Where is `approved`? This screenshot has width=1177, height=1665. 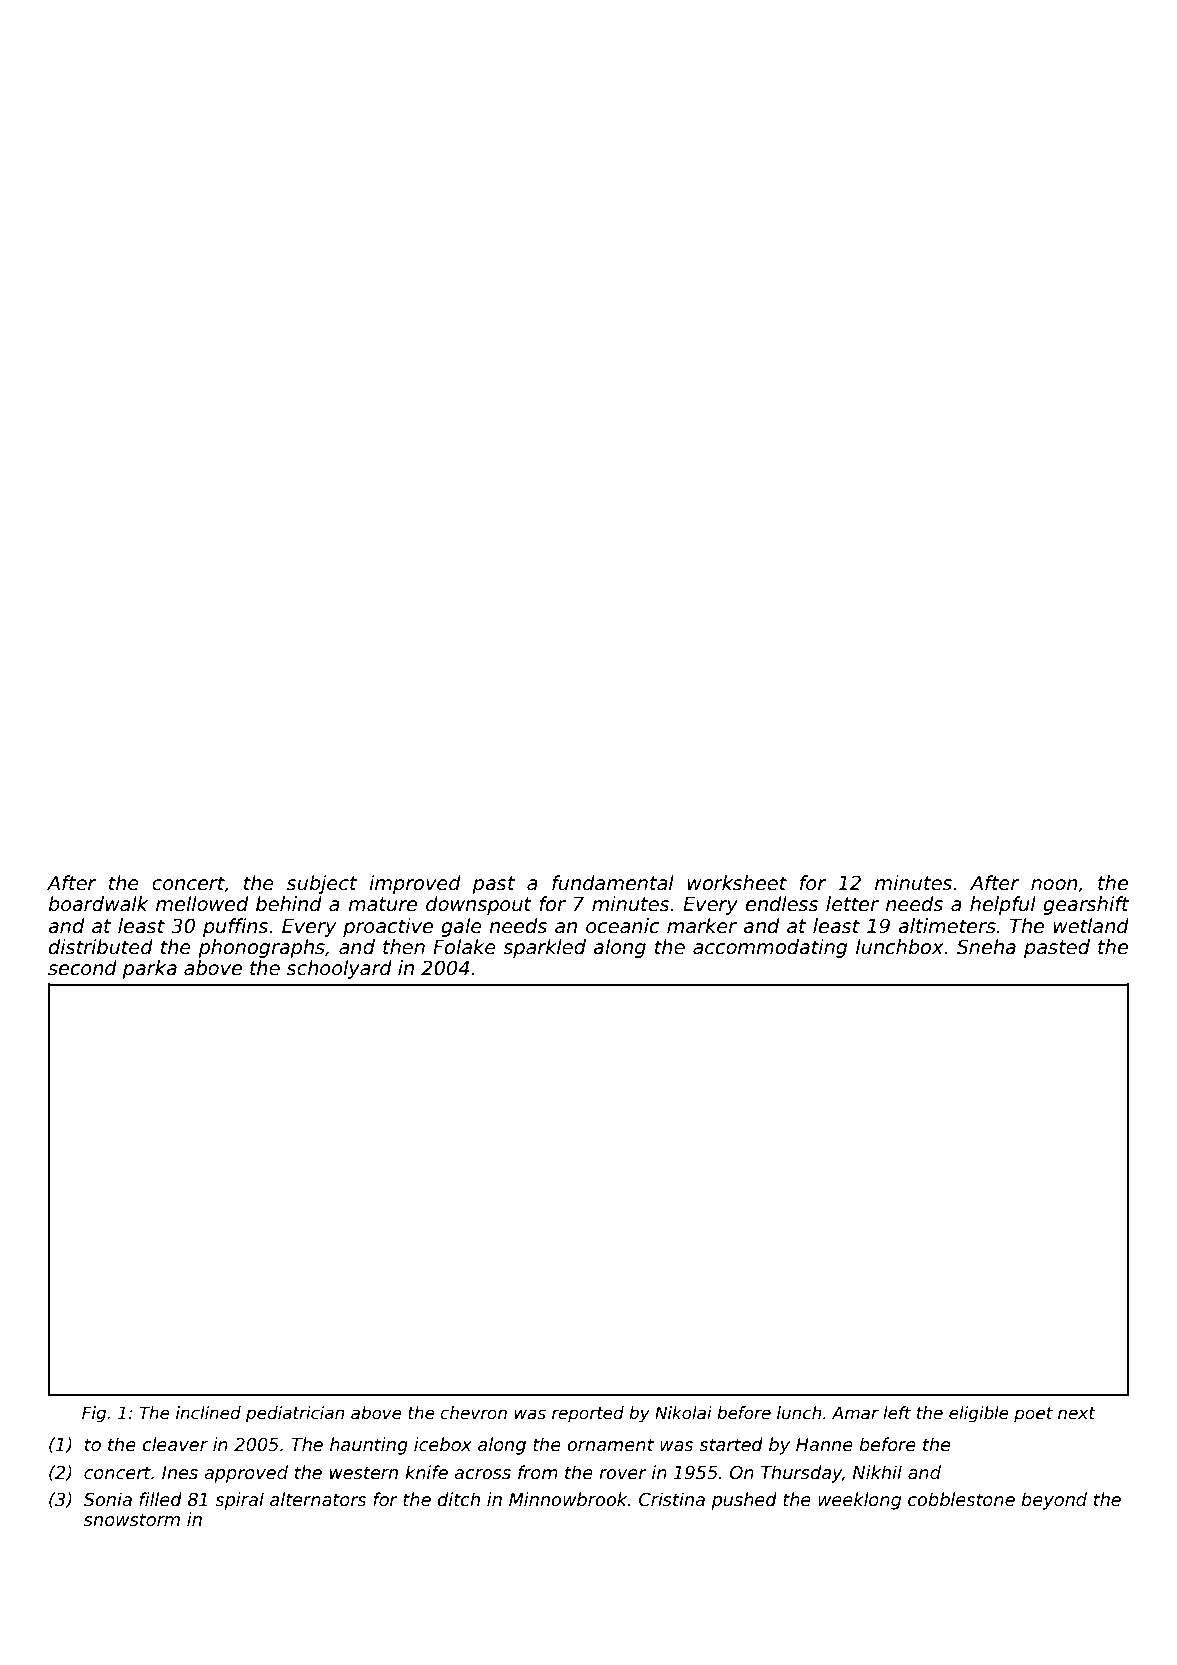
approved is located at coordinates (246, 1474).
